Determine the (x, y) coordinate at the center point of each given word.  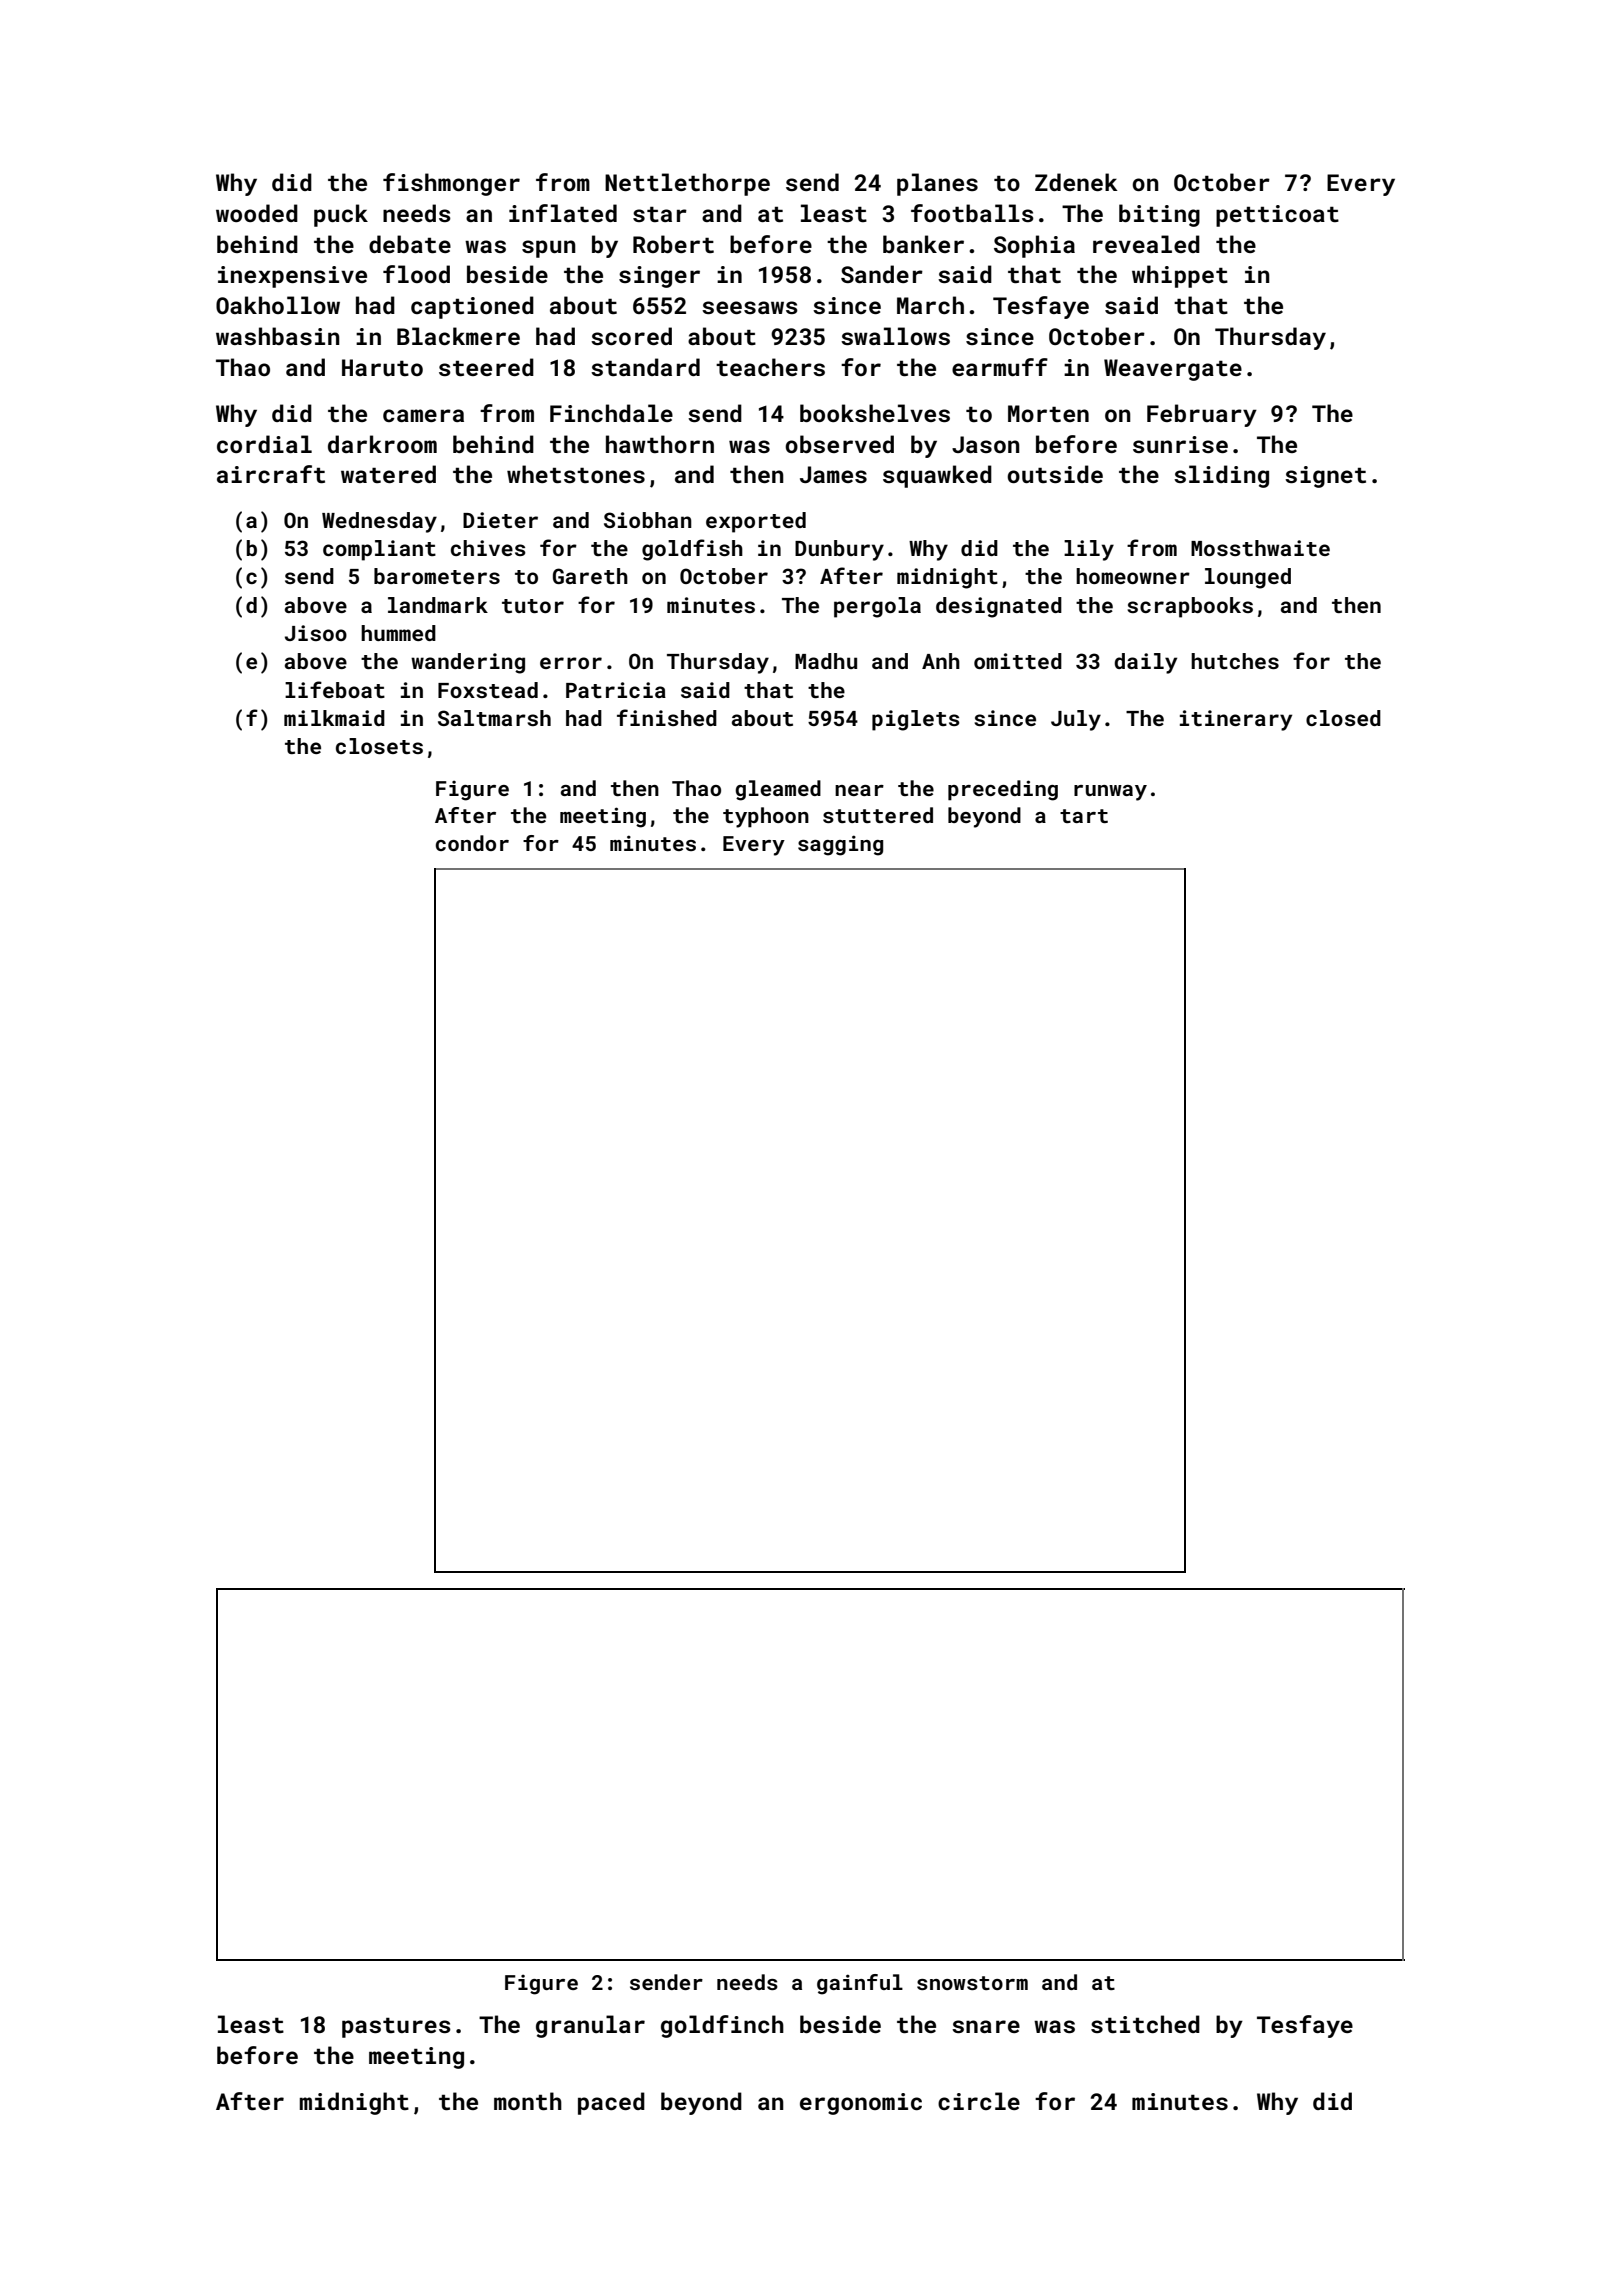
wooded (257, 213)
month (528, 2101)
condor (472, 843)
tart (1084, 816)
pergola (877, 607)
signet (1325, 477)
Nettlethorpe (687, 184)
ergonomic (861, 2104)
